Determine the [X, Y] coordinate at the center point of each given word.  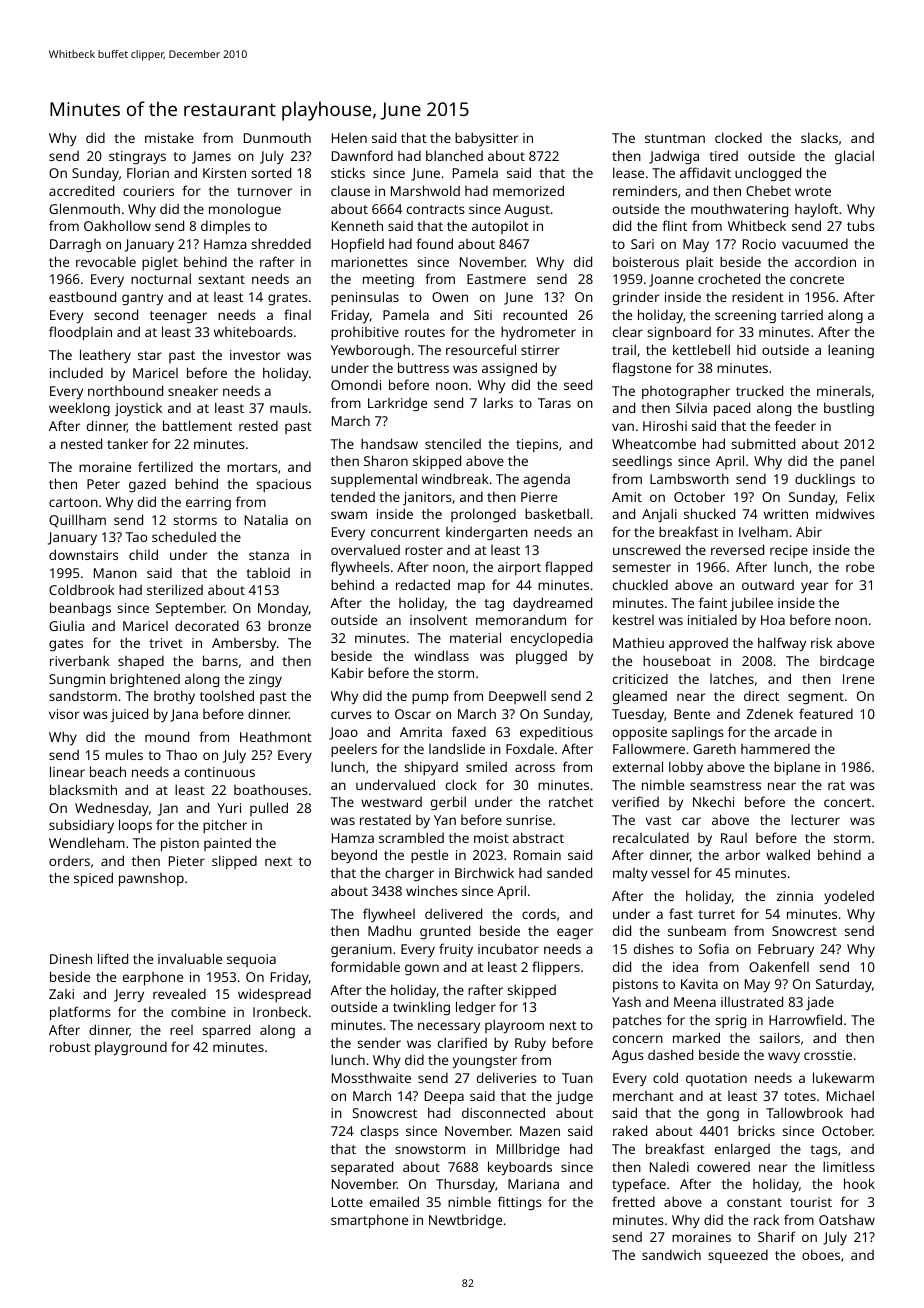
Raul [734, 838]
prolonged [483, 515]
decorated [207, 625]
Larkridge [397, 404]
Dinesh [71, 958]
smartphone [369, 1221]
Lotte [347, 1202]
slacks [819, 137]
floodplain [80, 333]
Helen [349, 138]
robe [860, 566]
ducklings [825, 480]
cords [539, 913]
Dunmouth [277, 138]
